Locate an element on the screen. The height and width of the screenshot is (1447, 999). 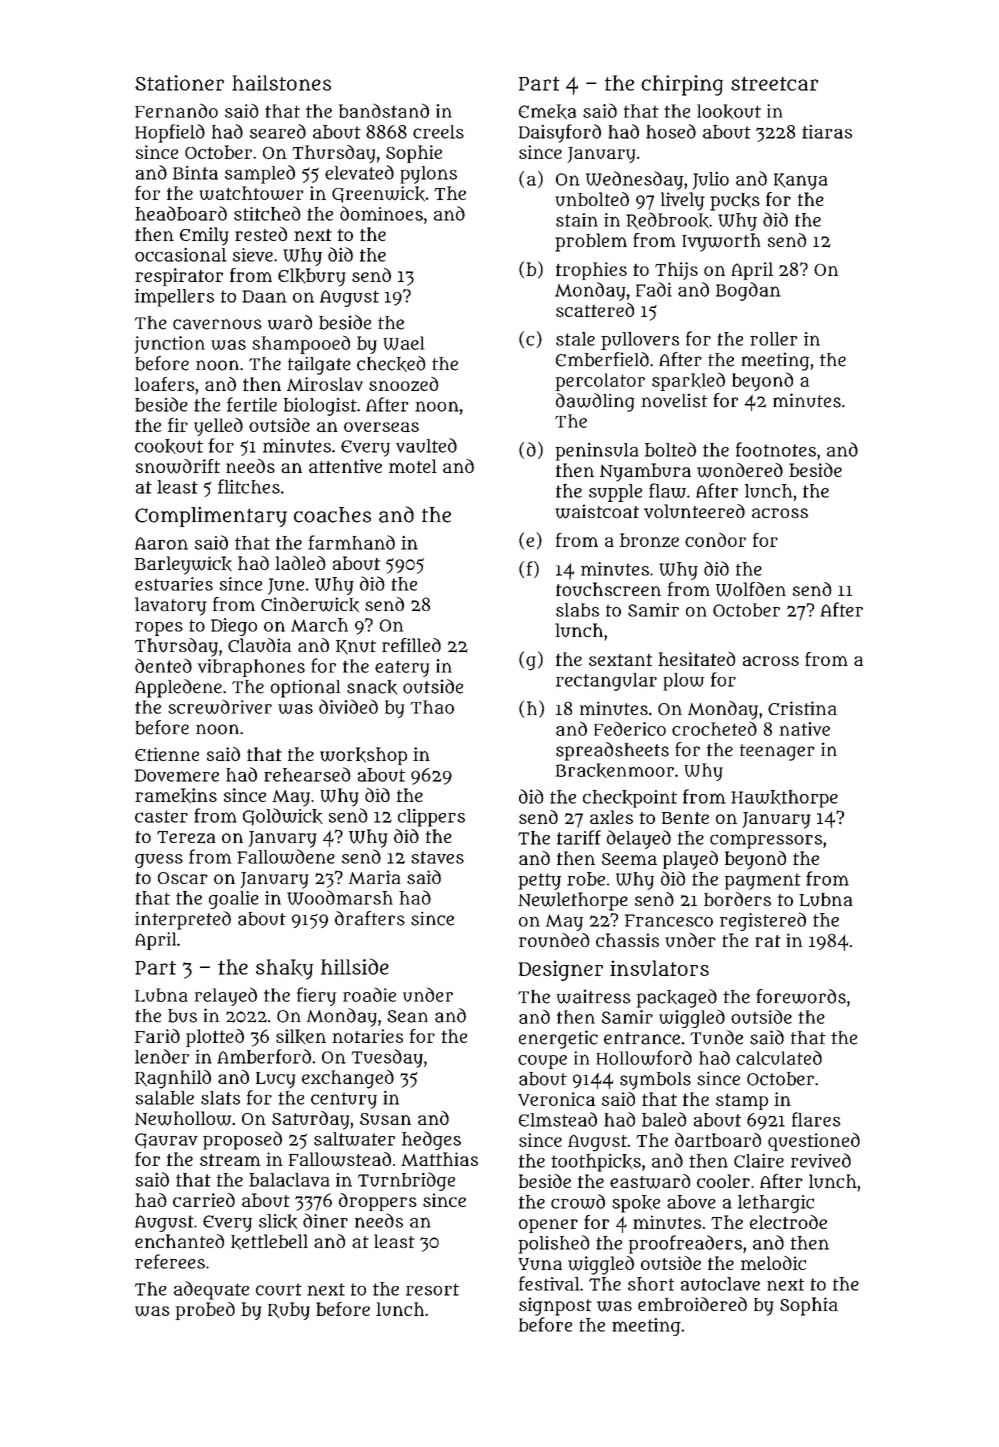
sampled is located at coordinates (260, 174).
